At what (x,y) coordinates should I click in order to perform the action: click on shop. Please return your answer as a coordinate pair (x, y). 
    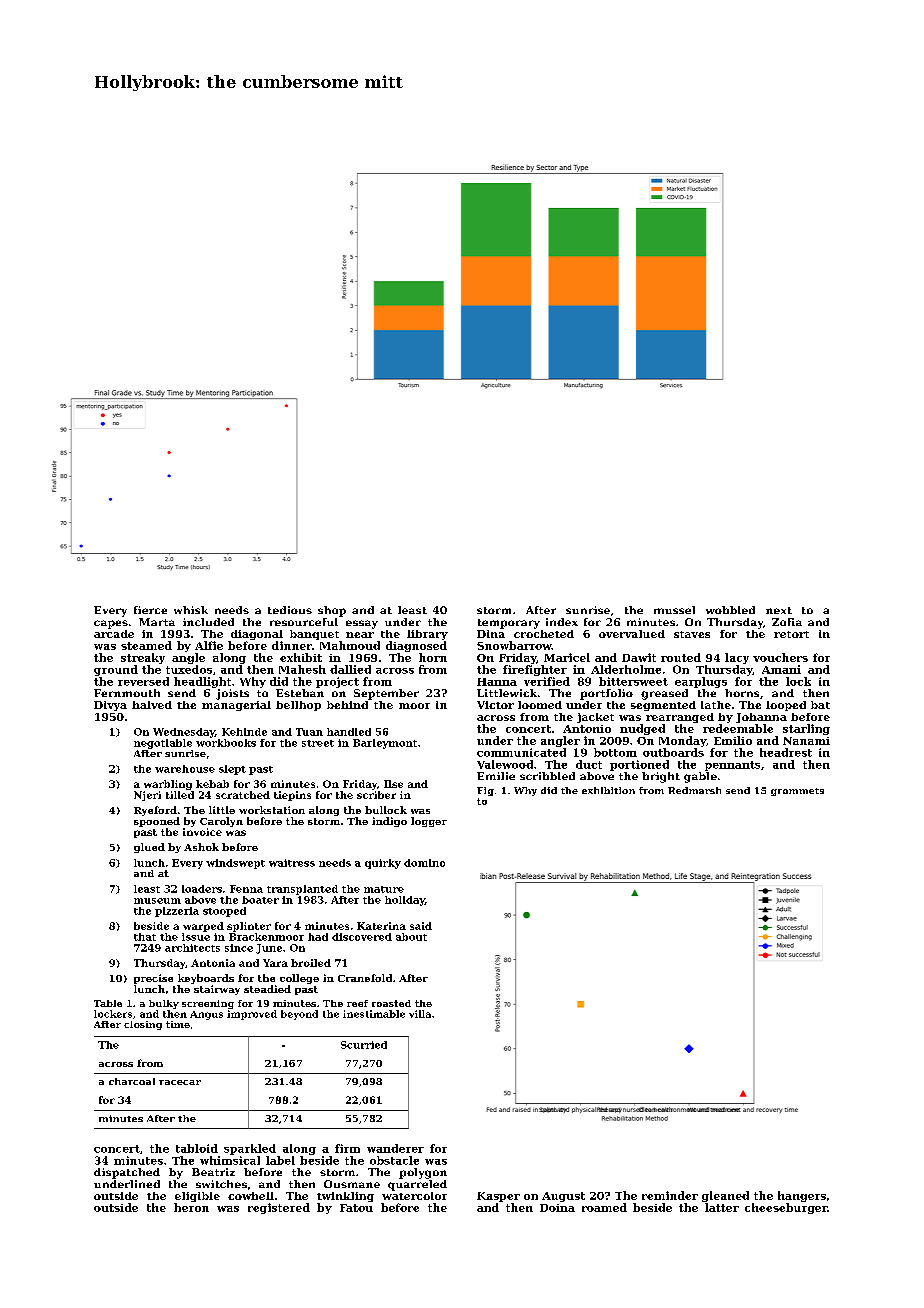
    Looking at the image, I should click on (332, 611).
